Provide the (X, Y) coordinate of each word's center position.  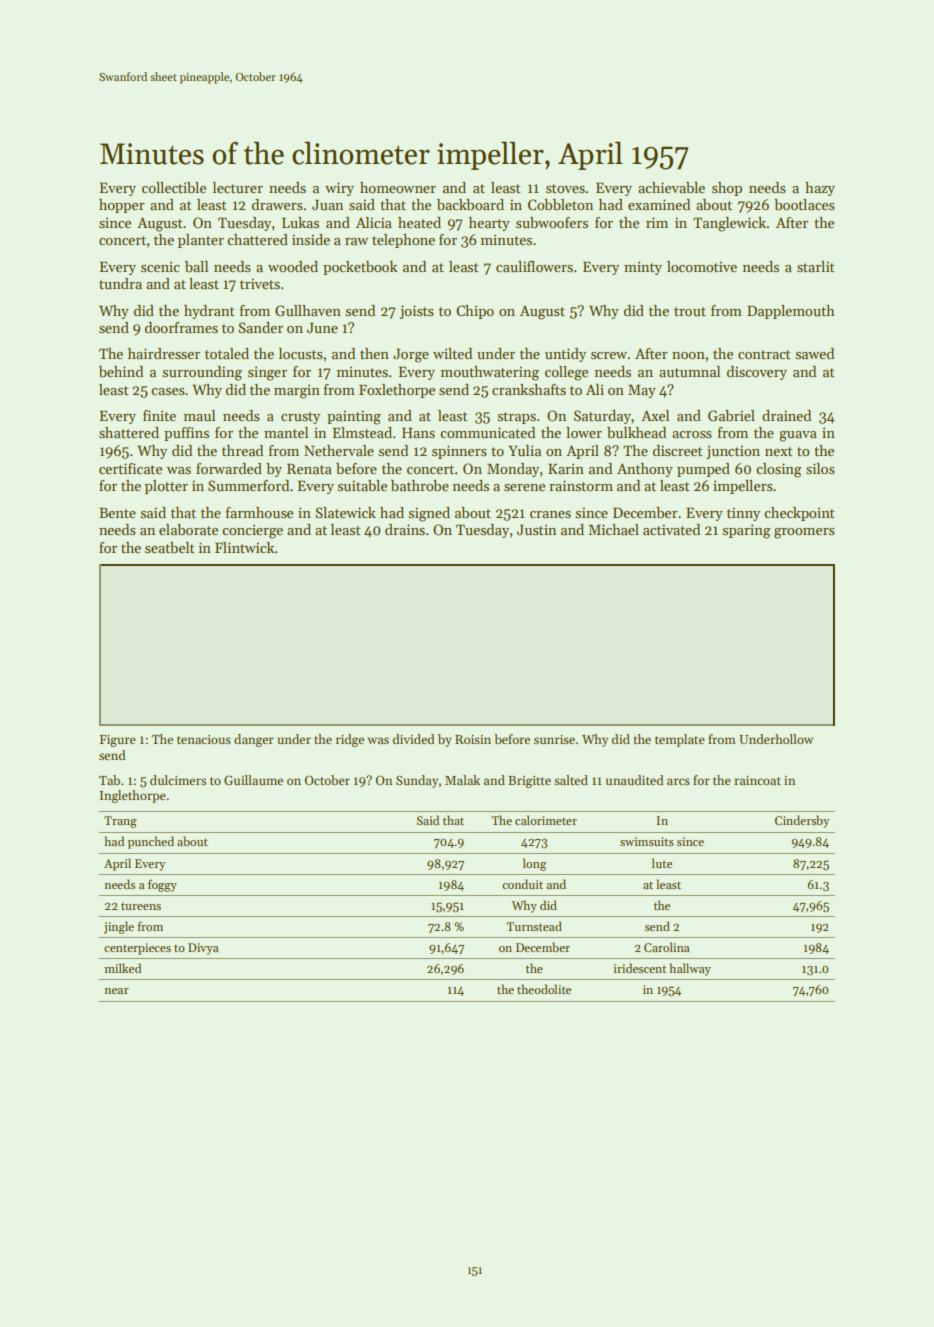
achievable (671, 187)
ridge (350, 740)
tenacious (204, 739)
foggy (162, 885)
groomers (804, 533)
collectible (174, 187)
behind (121, 371)
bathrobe (420, 485)
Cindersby (802, 821)
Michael (613, 529)
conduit (522, 884)
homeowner (398, 187)
